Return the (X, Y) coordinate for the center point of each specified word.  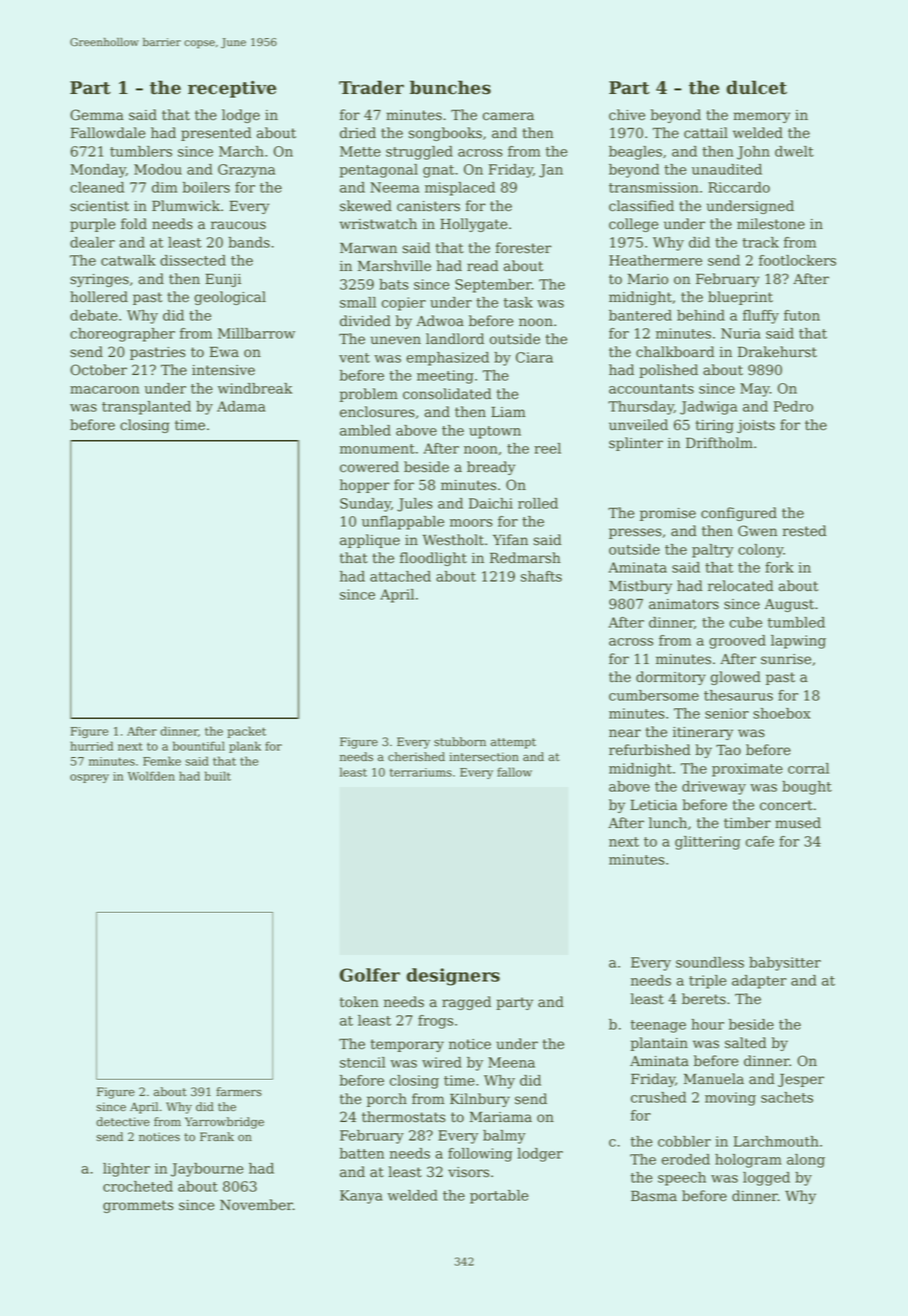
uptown (495, 432)
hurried (91, 746)
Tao (728, 750)
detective (123, 1122)
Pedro (793, 406)
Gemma (97, 115)
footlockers (797, 260)
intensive (223, 370)
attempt (513, 743)
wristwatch (378, 224)
